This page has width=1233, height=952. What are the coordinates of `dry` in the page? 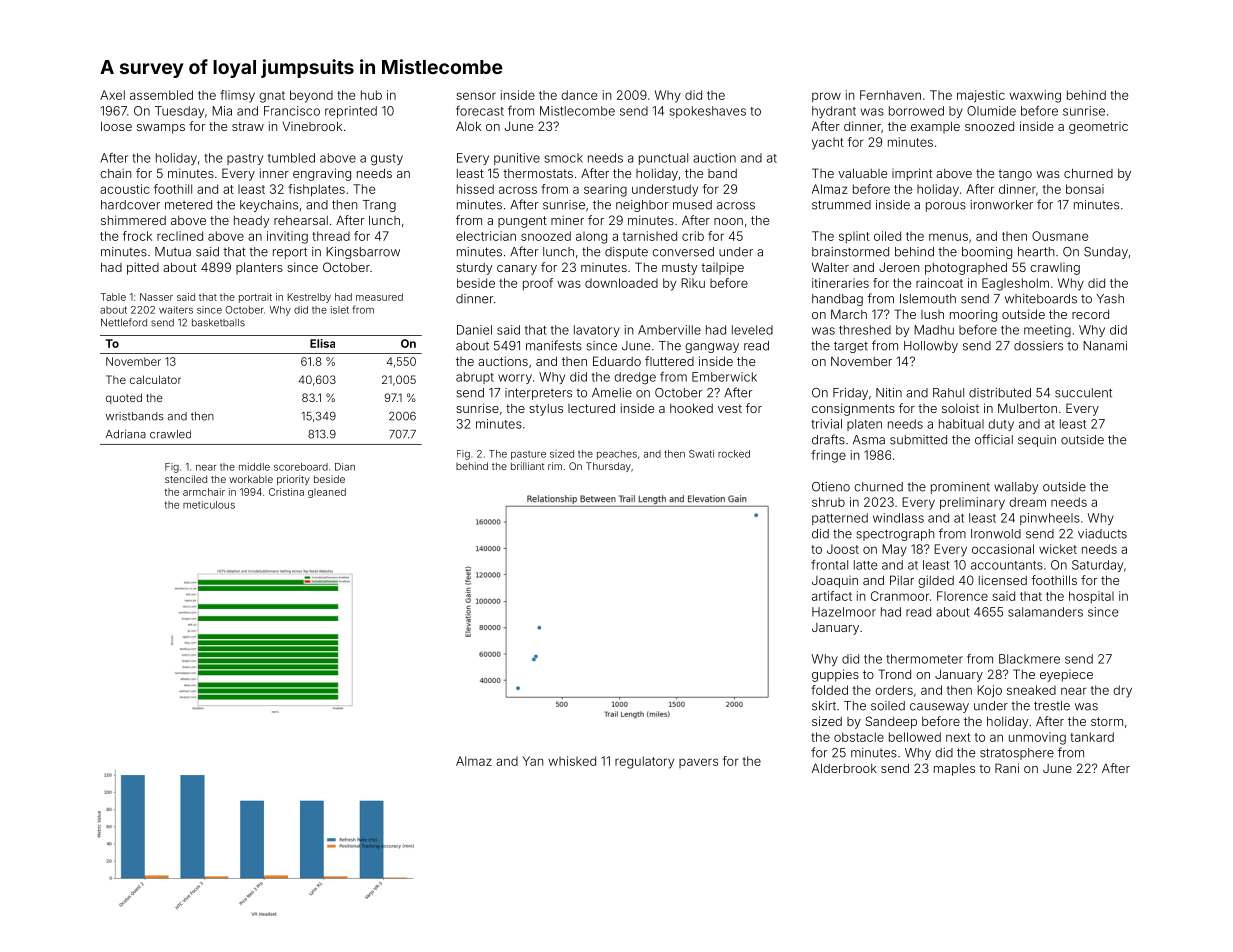 It's located at (1122, 691).
